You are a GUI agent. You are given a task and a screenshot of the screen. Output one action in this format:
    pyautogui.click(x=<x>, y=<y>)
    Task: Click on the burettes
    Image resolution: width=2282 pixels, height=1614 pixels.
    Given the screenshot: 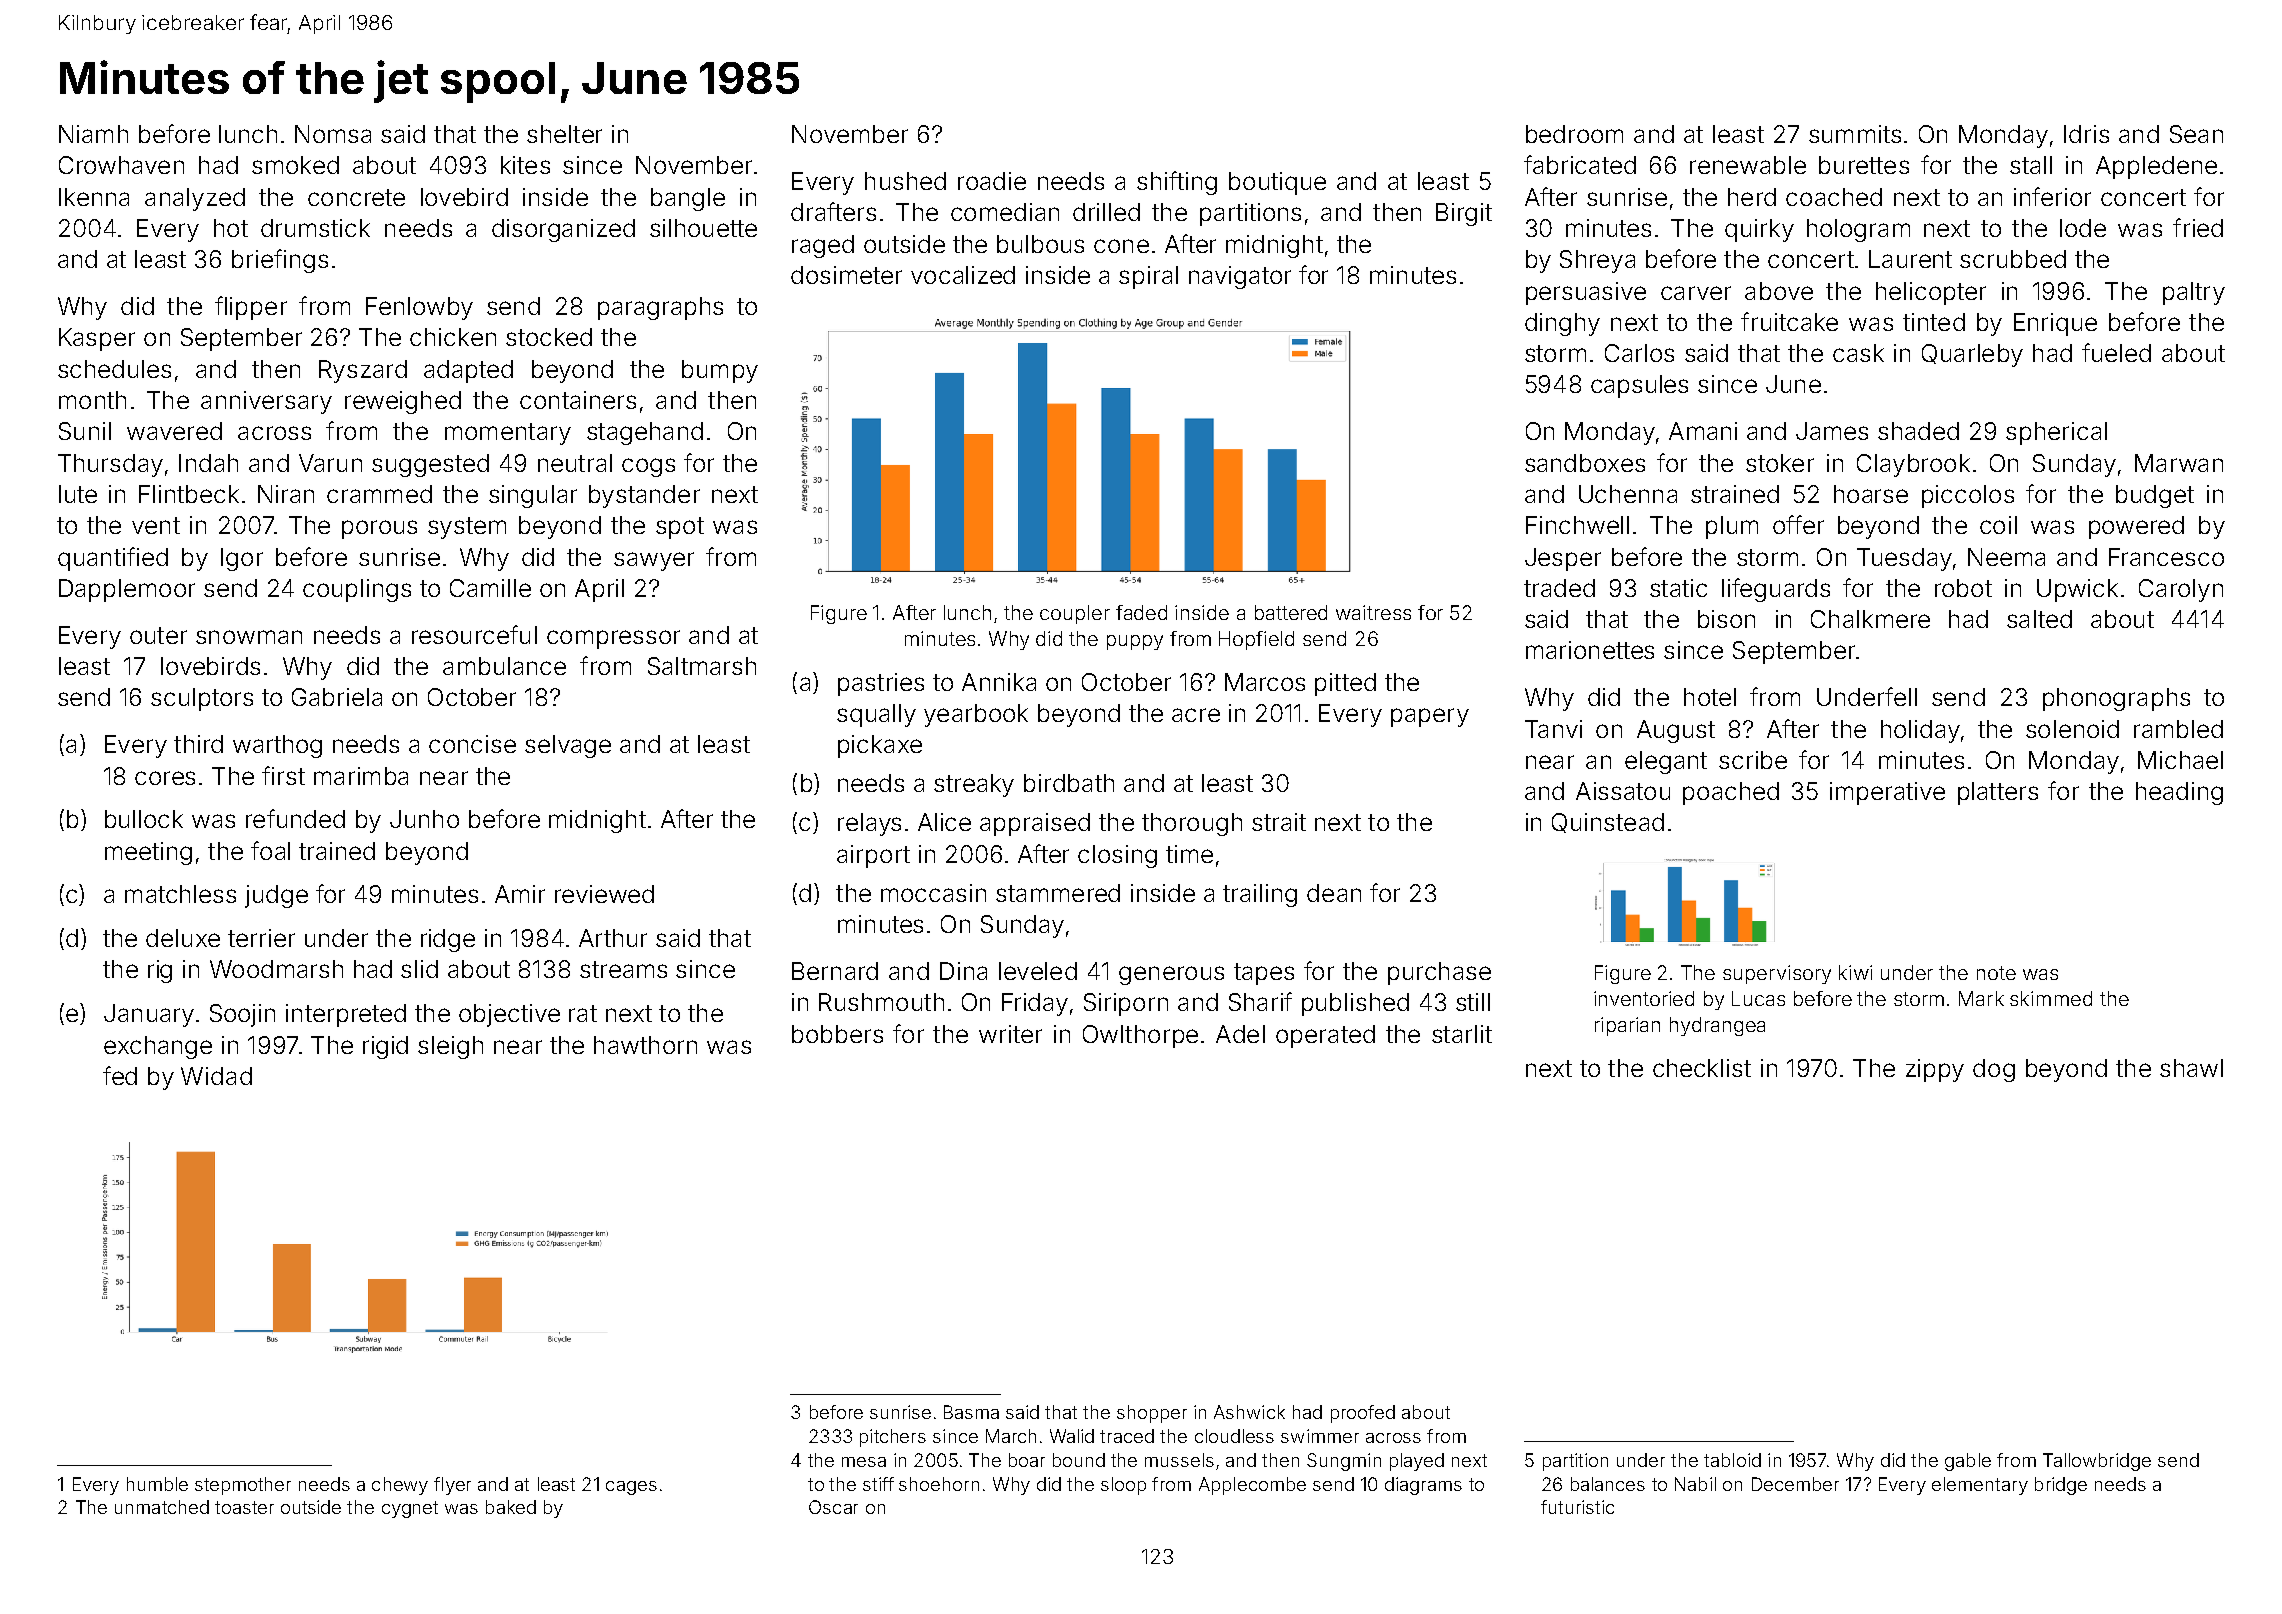 What is the action you would take?
    pyautogui.click(x=1864, y=165)
